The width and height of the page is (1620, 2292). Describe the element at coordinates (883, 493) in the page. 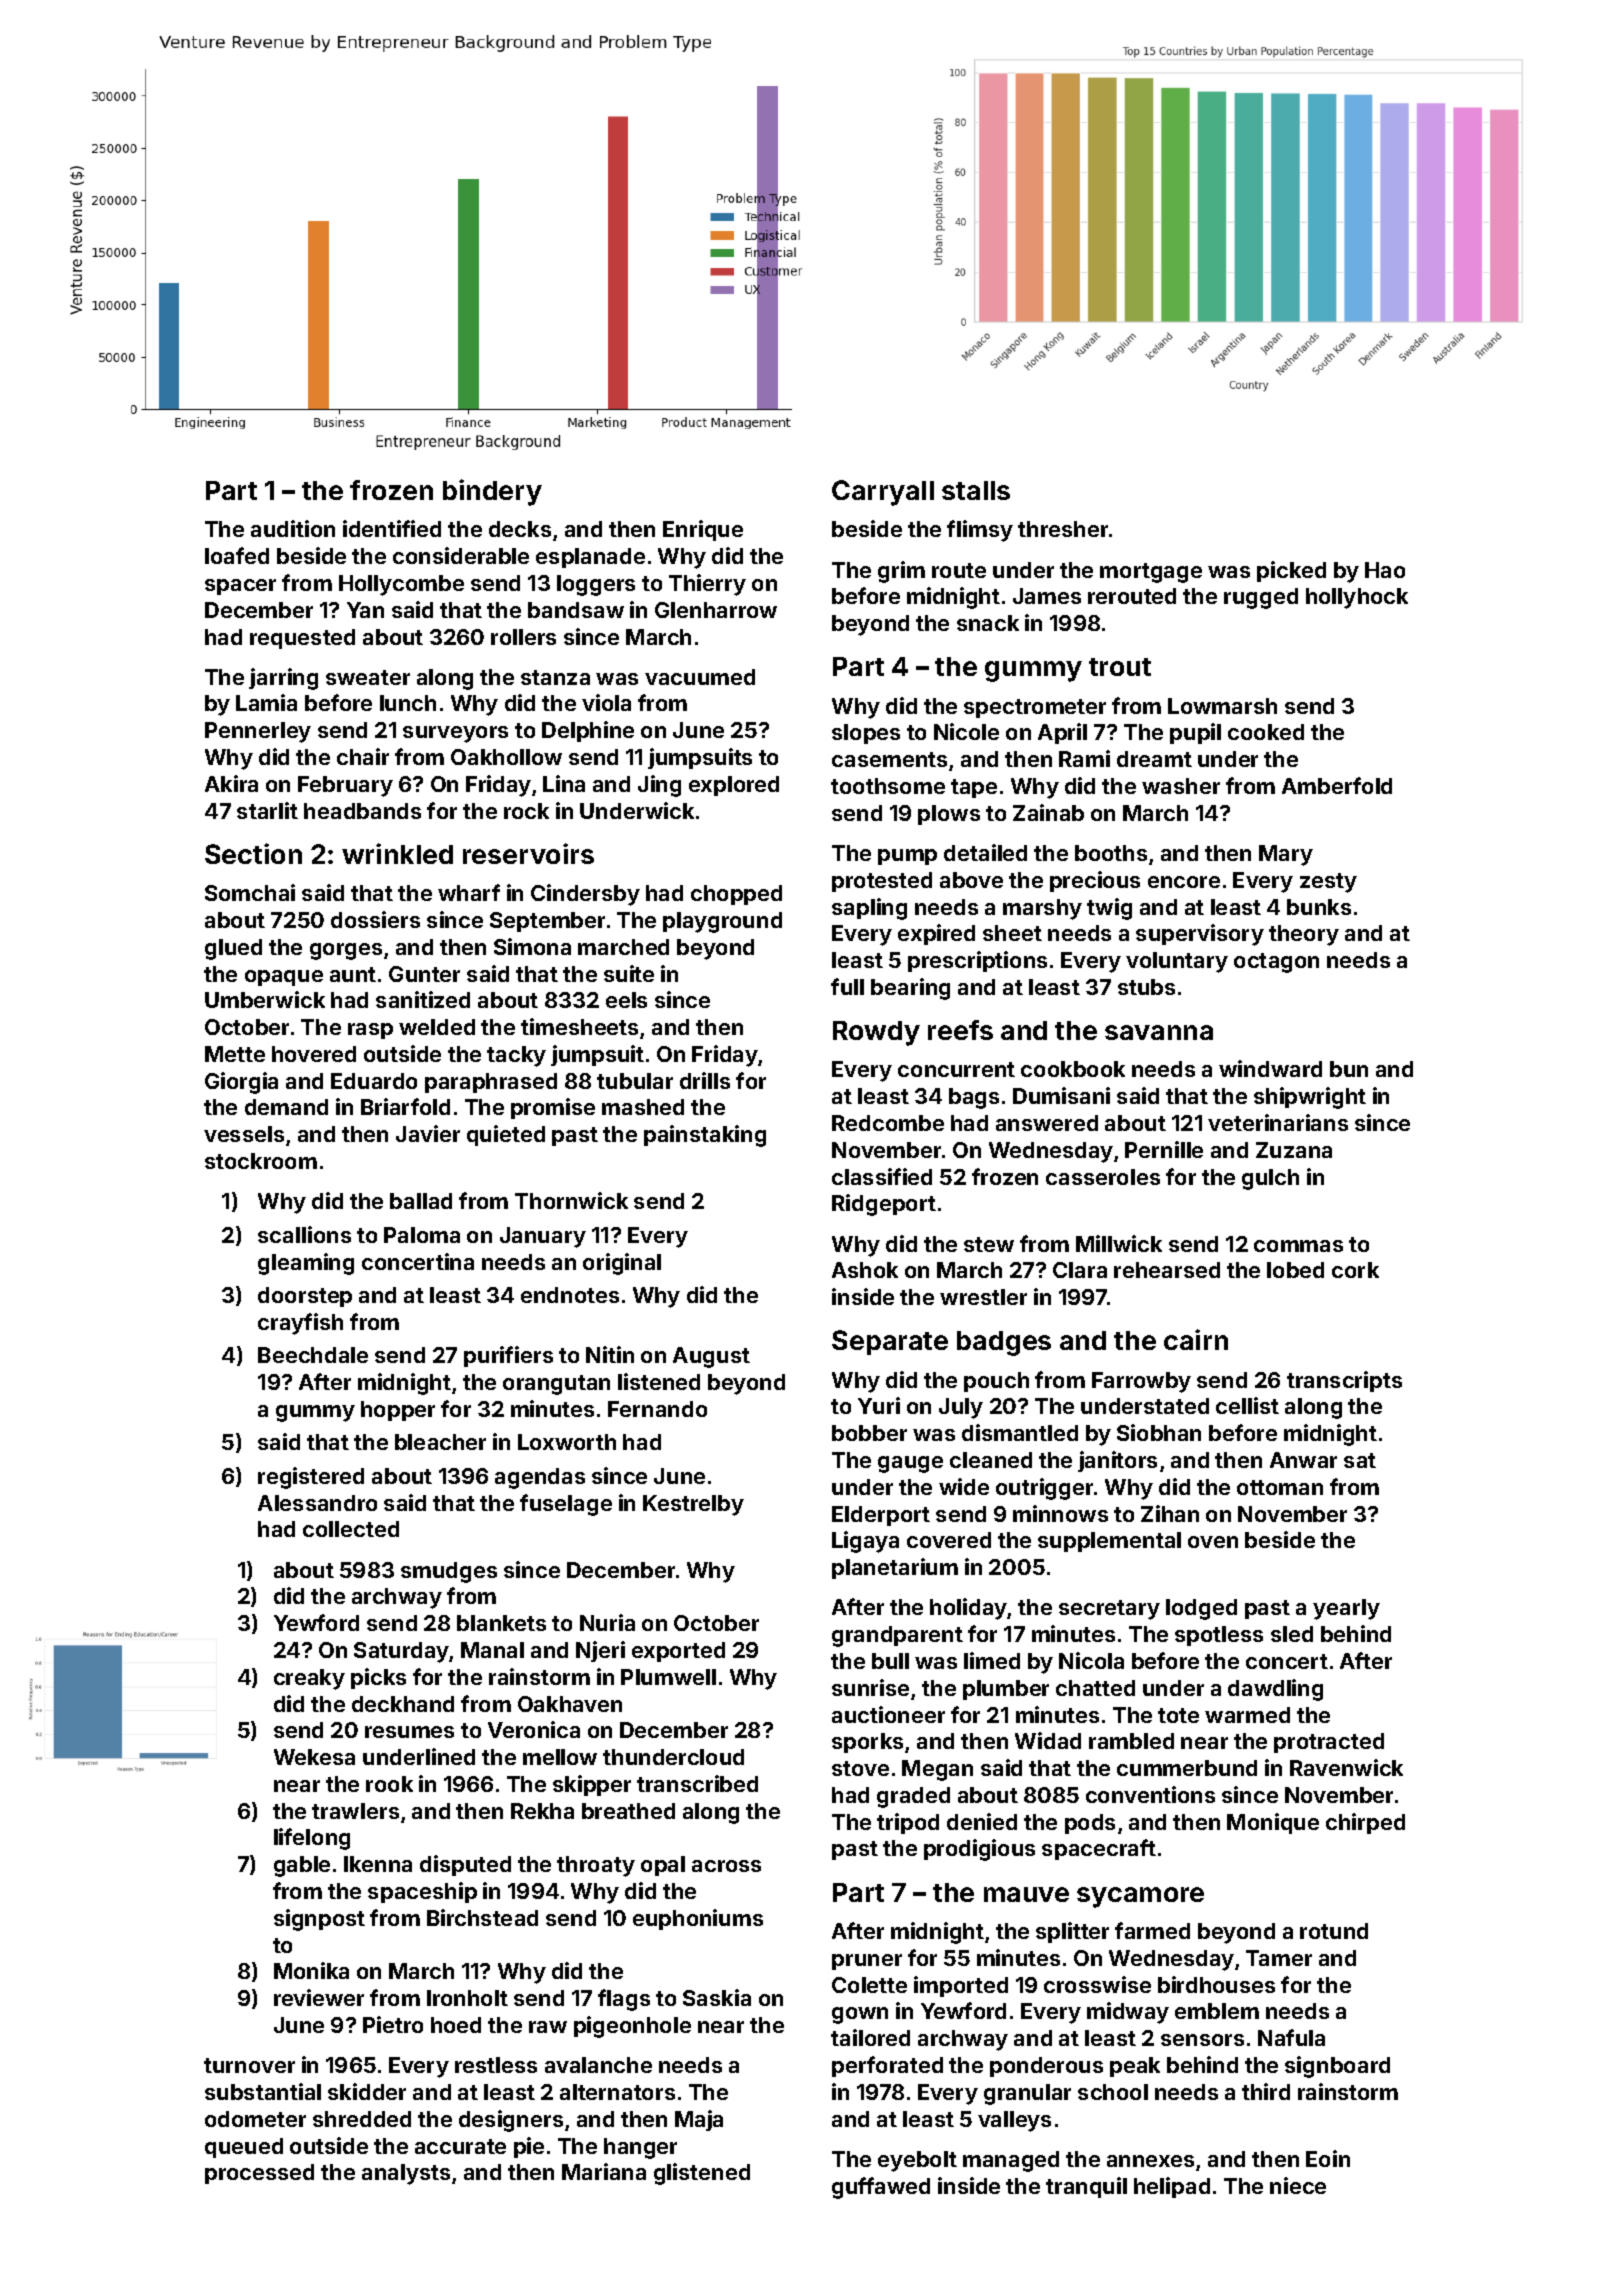

I see `Carryall` at that location.
